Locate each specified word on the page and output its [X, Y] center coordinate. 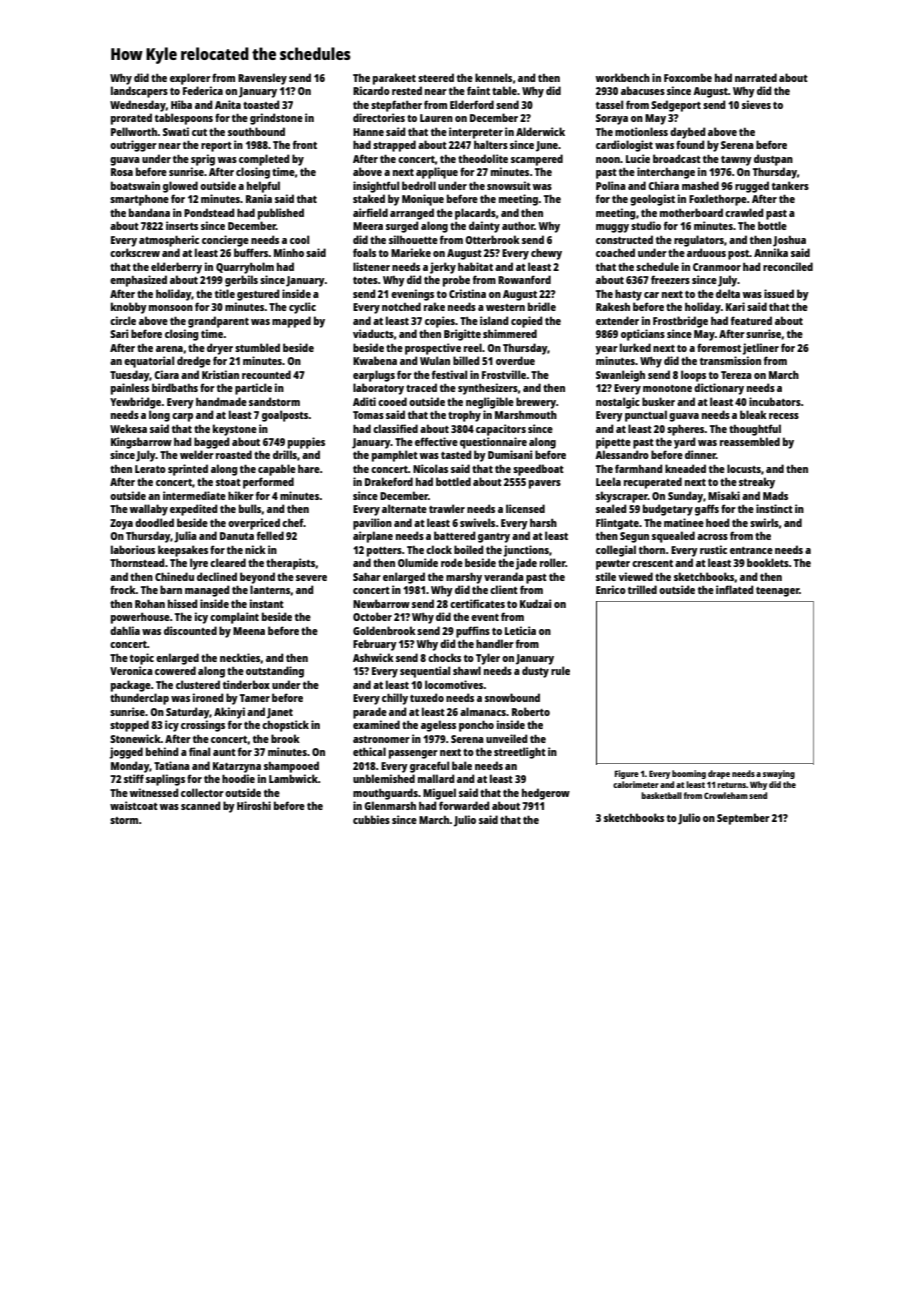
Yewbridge [135, 403]
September [743, 819]
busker [658, 401]
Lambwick [293, 778]
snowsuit [509, 185]
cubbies [371, 819]
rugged [752, 187]
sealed [611, 508]
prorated [131, 119]
